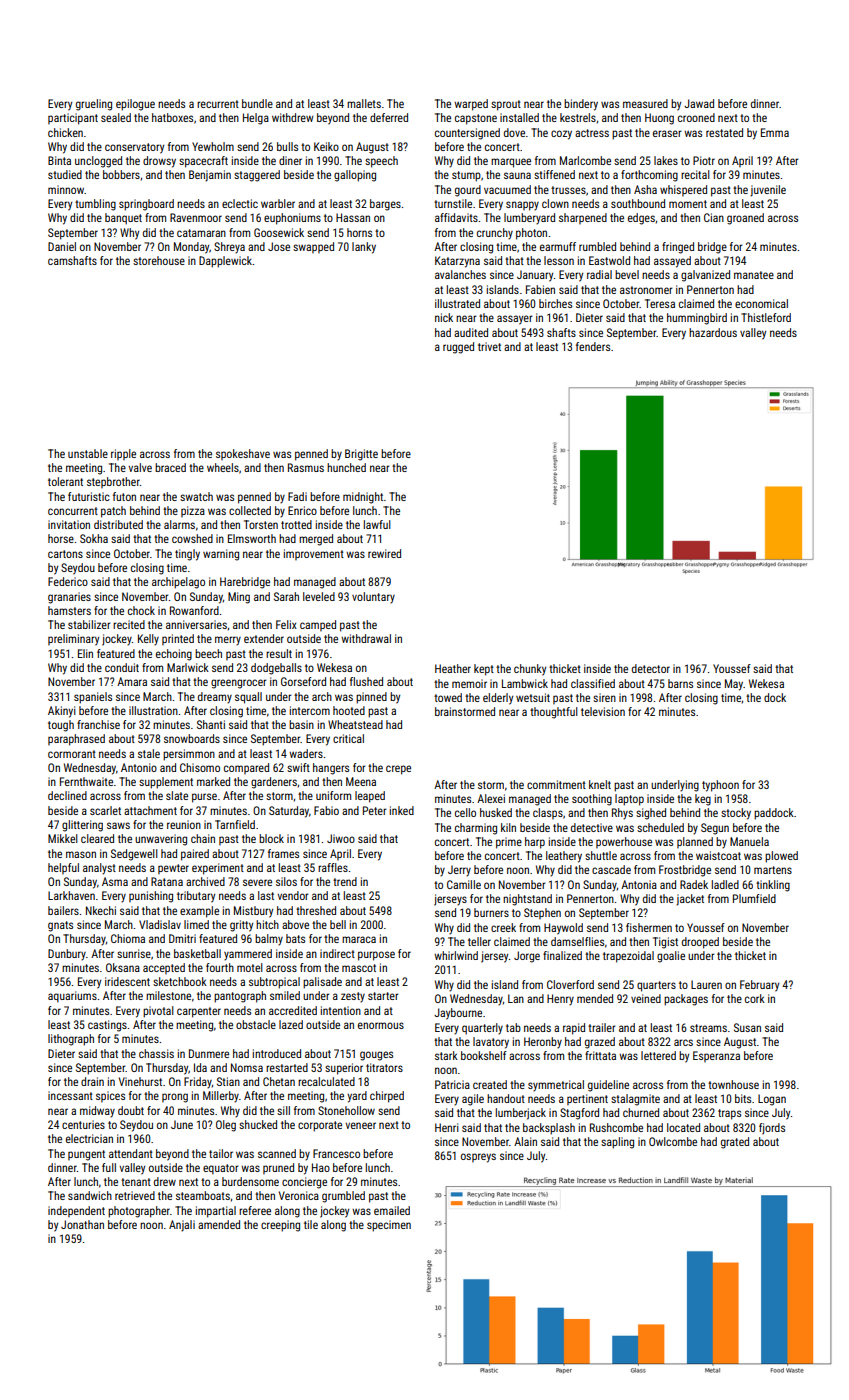 The height and width of the screenshot is (1400, 849). What do you see at coordinates (761, 303) in the screenshot?
I see `economical` at bounding box center [761, 303].
